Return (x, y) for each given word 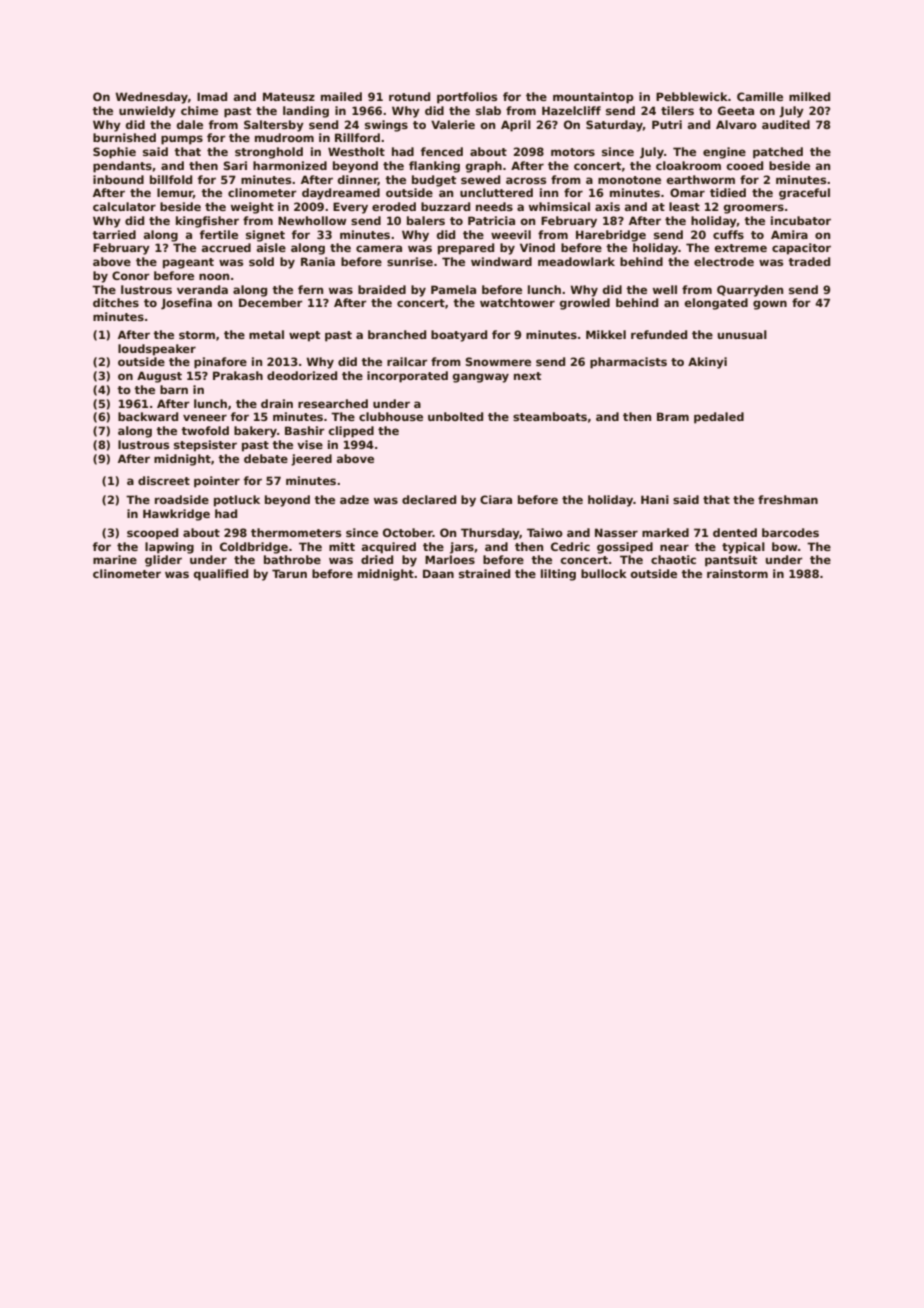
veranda (202, 289)
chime (199, 110)
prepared (466, 249)
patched (778, 153)
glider (163, 561)
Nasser (616, 532)
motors (573, 152)
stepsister (205, 446)
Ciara (496, 499)
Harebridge (611, 236)
